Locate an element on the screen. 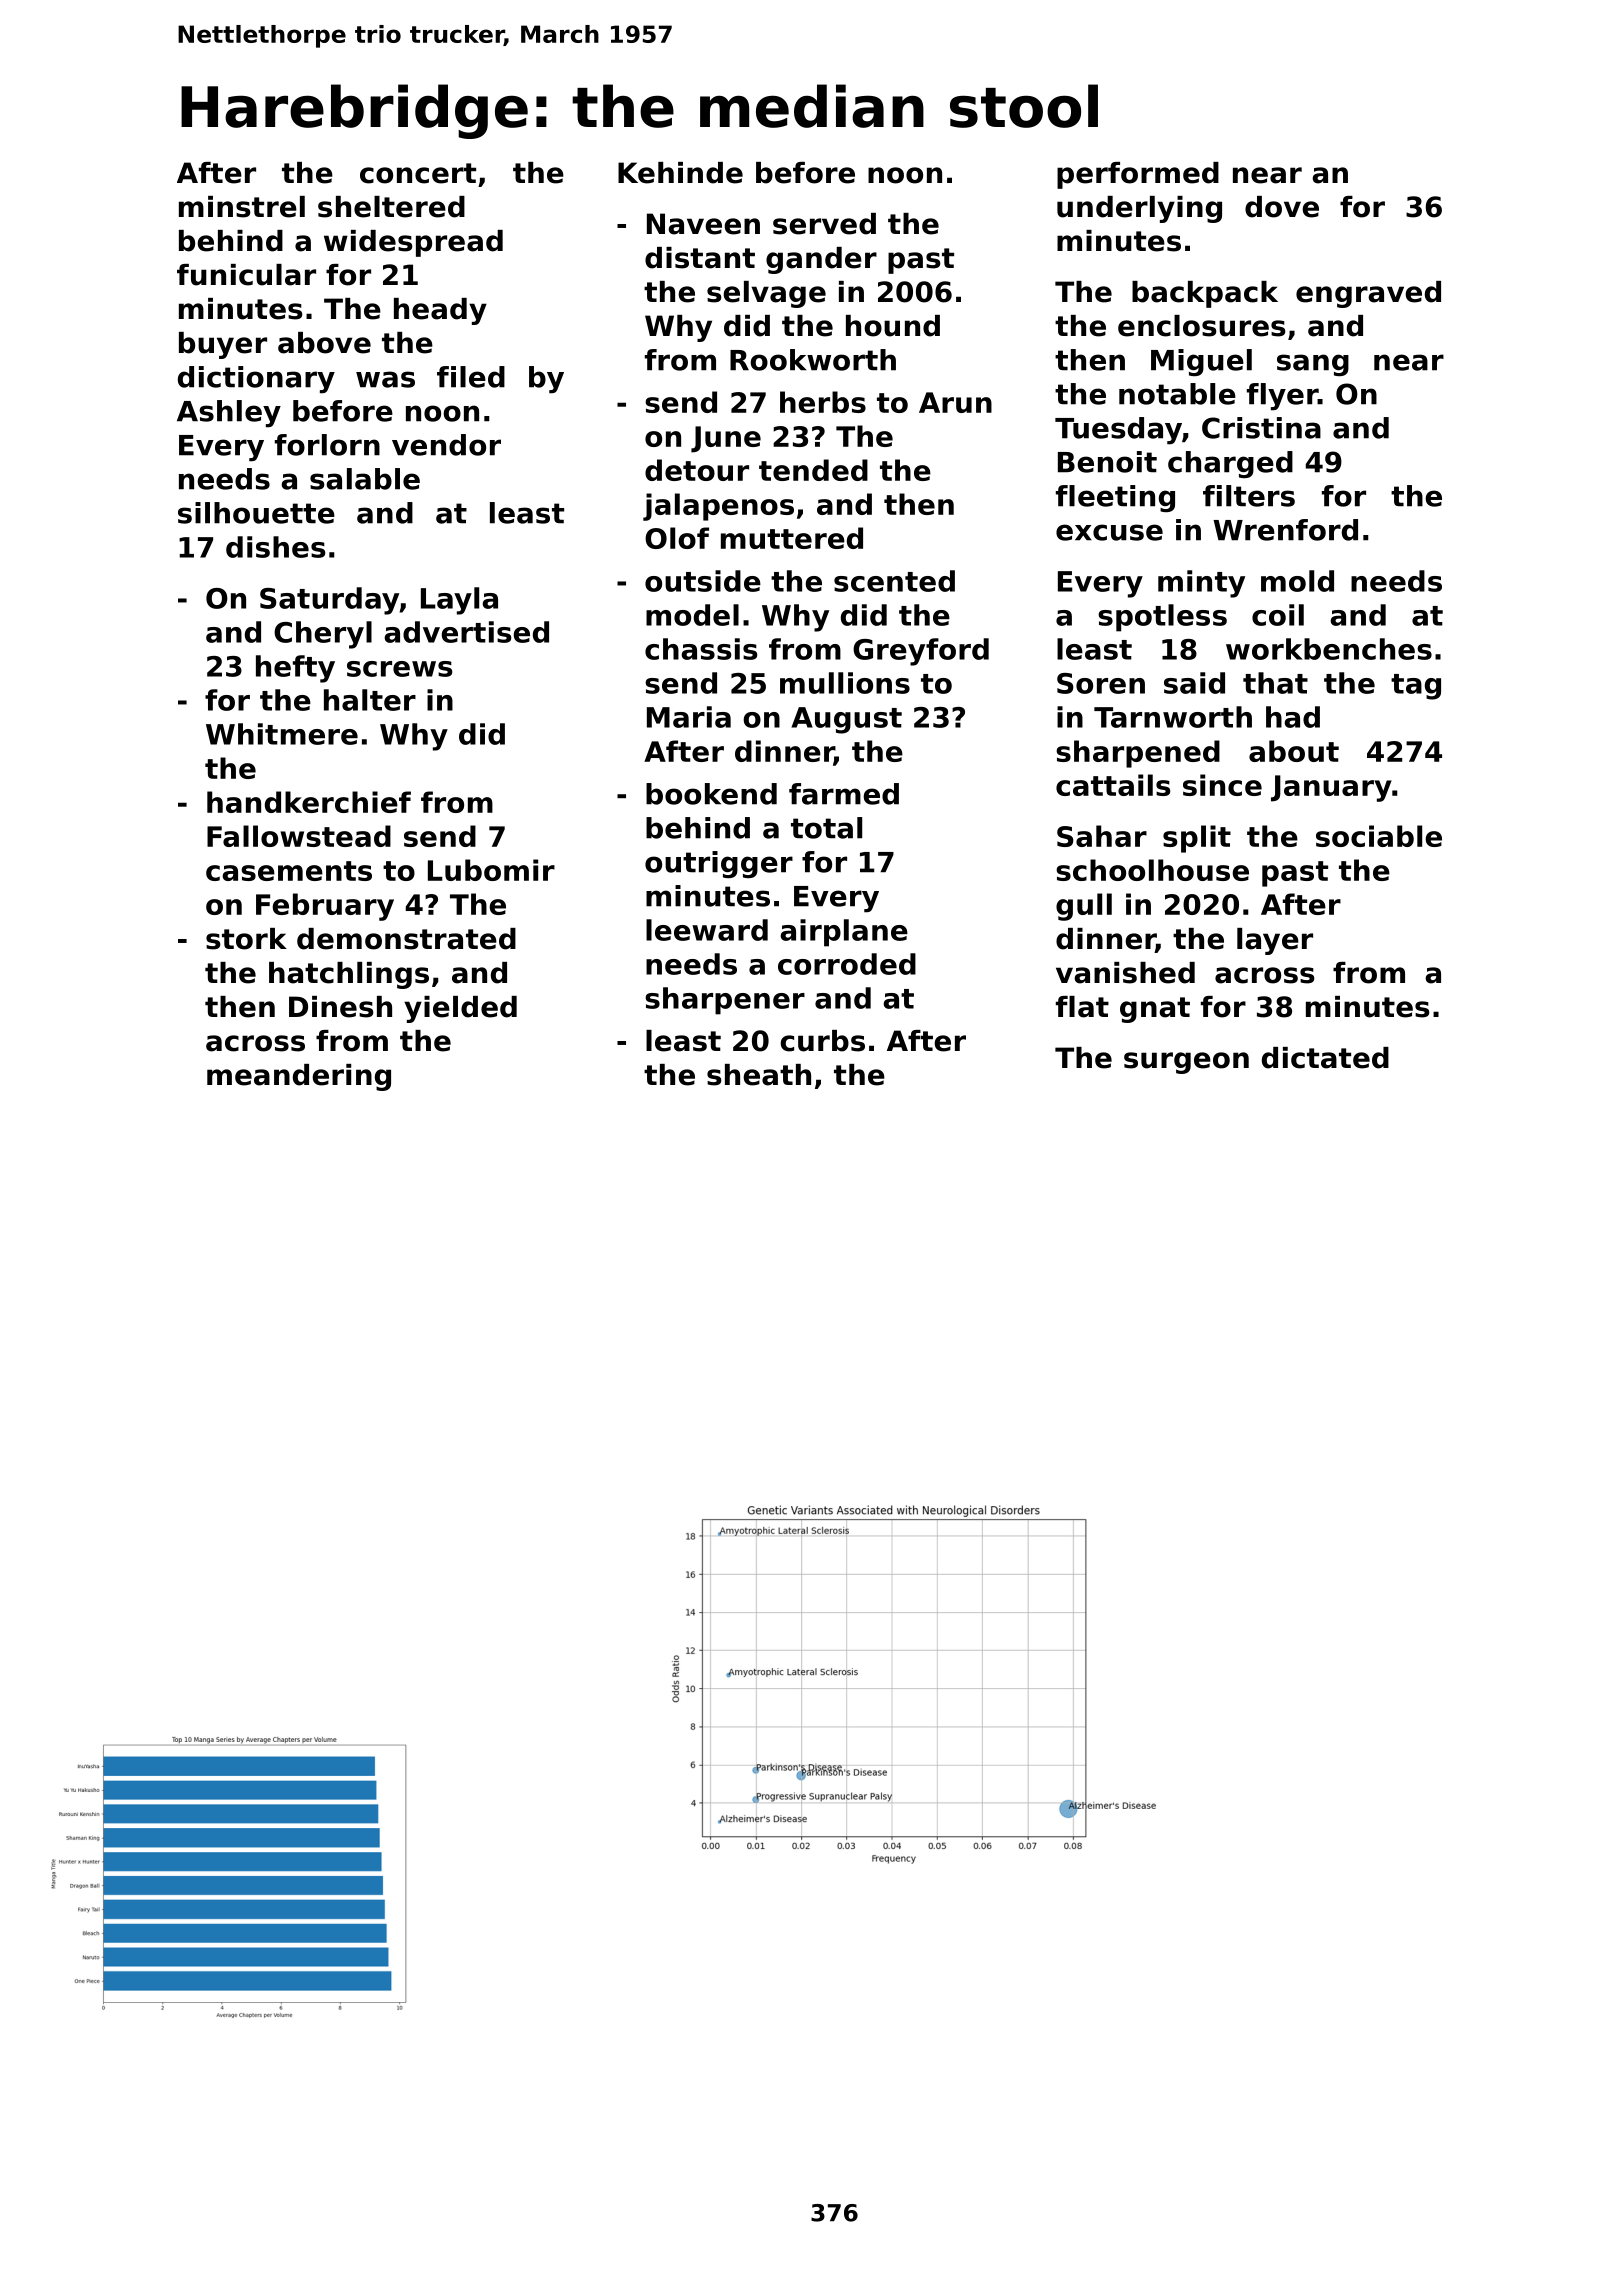 This screenshot has width=1620, height=2292. meandering is located at coordinates (299, 1077).
